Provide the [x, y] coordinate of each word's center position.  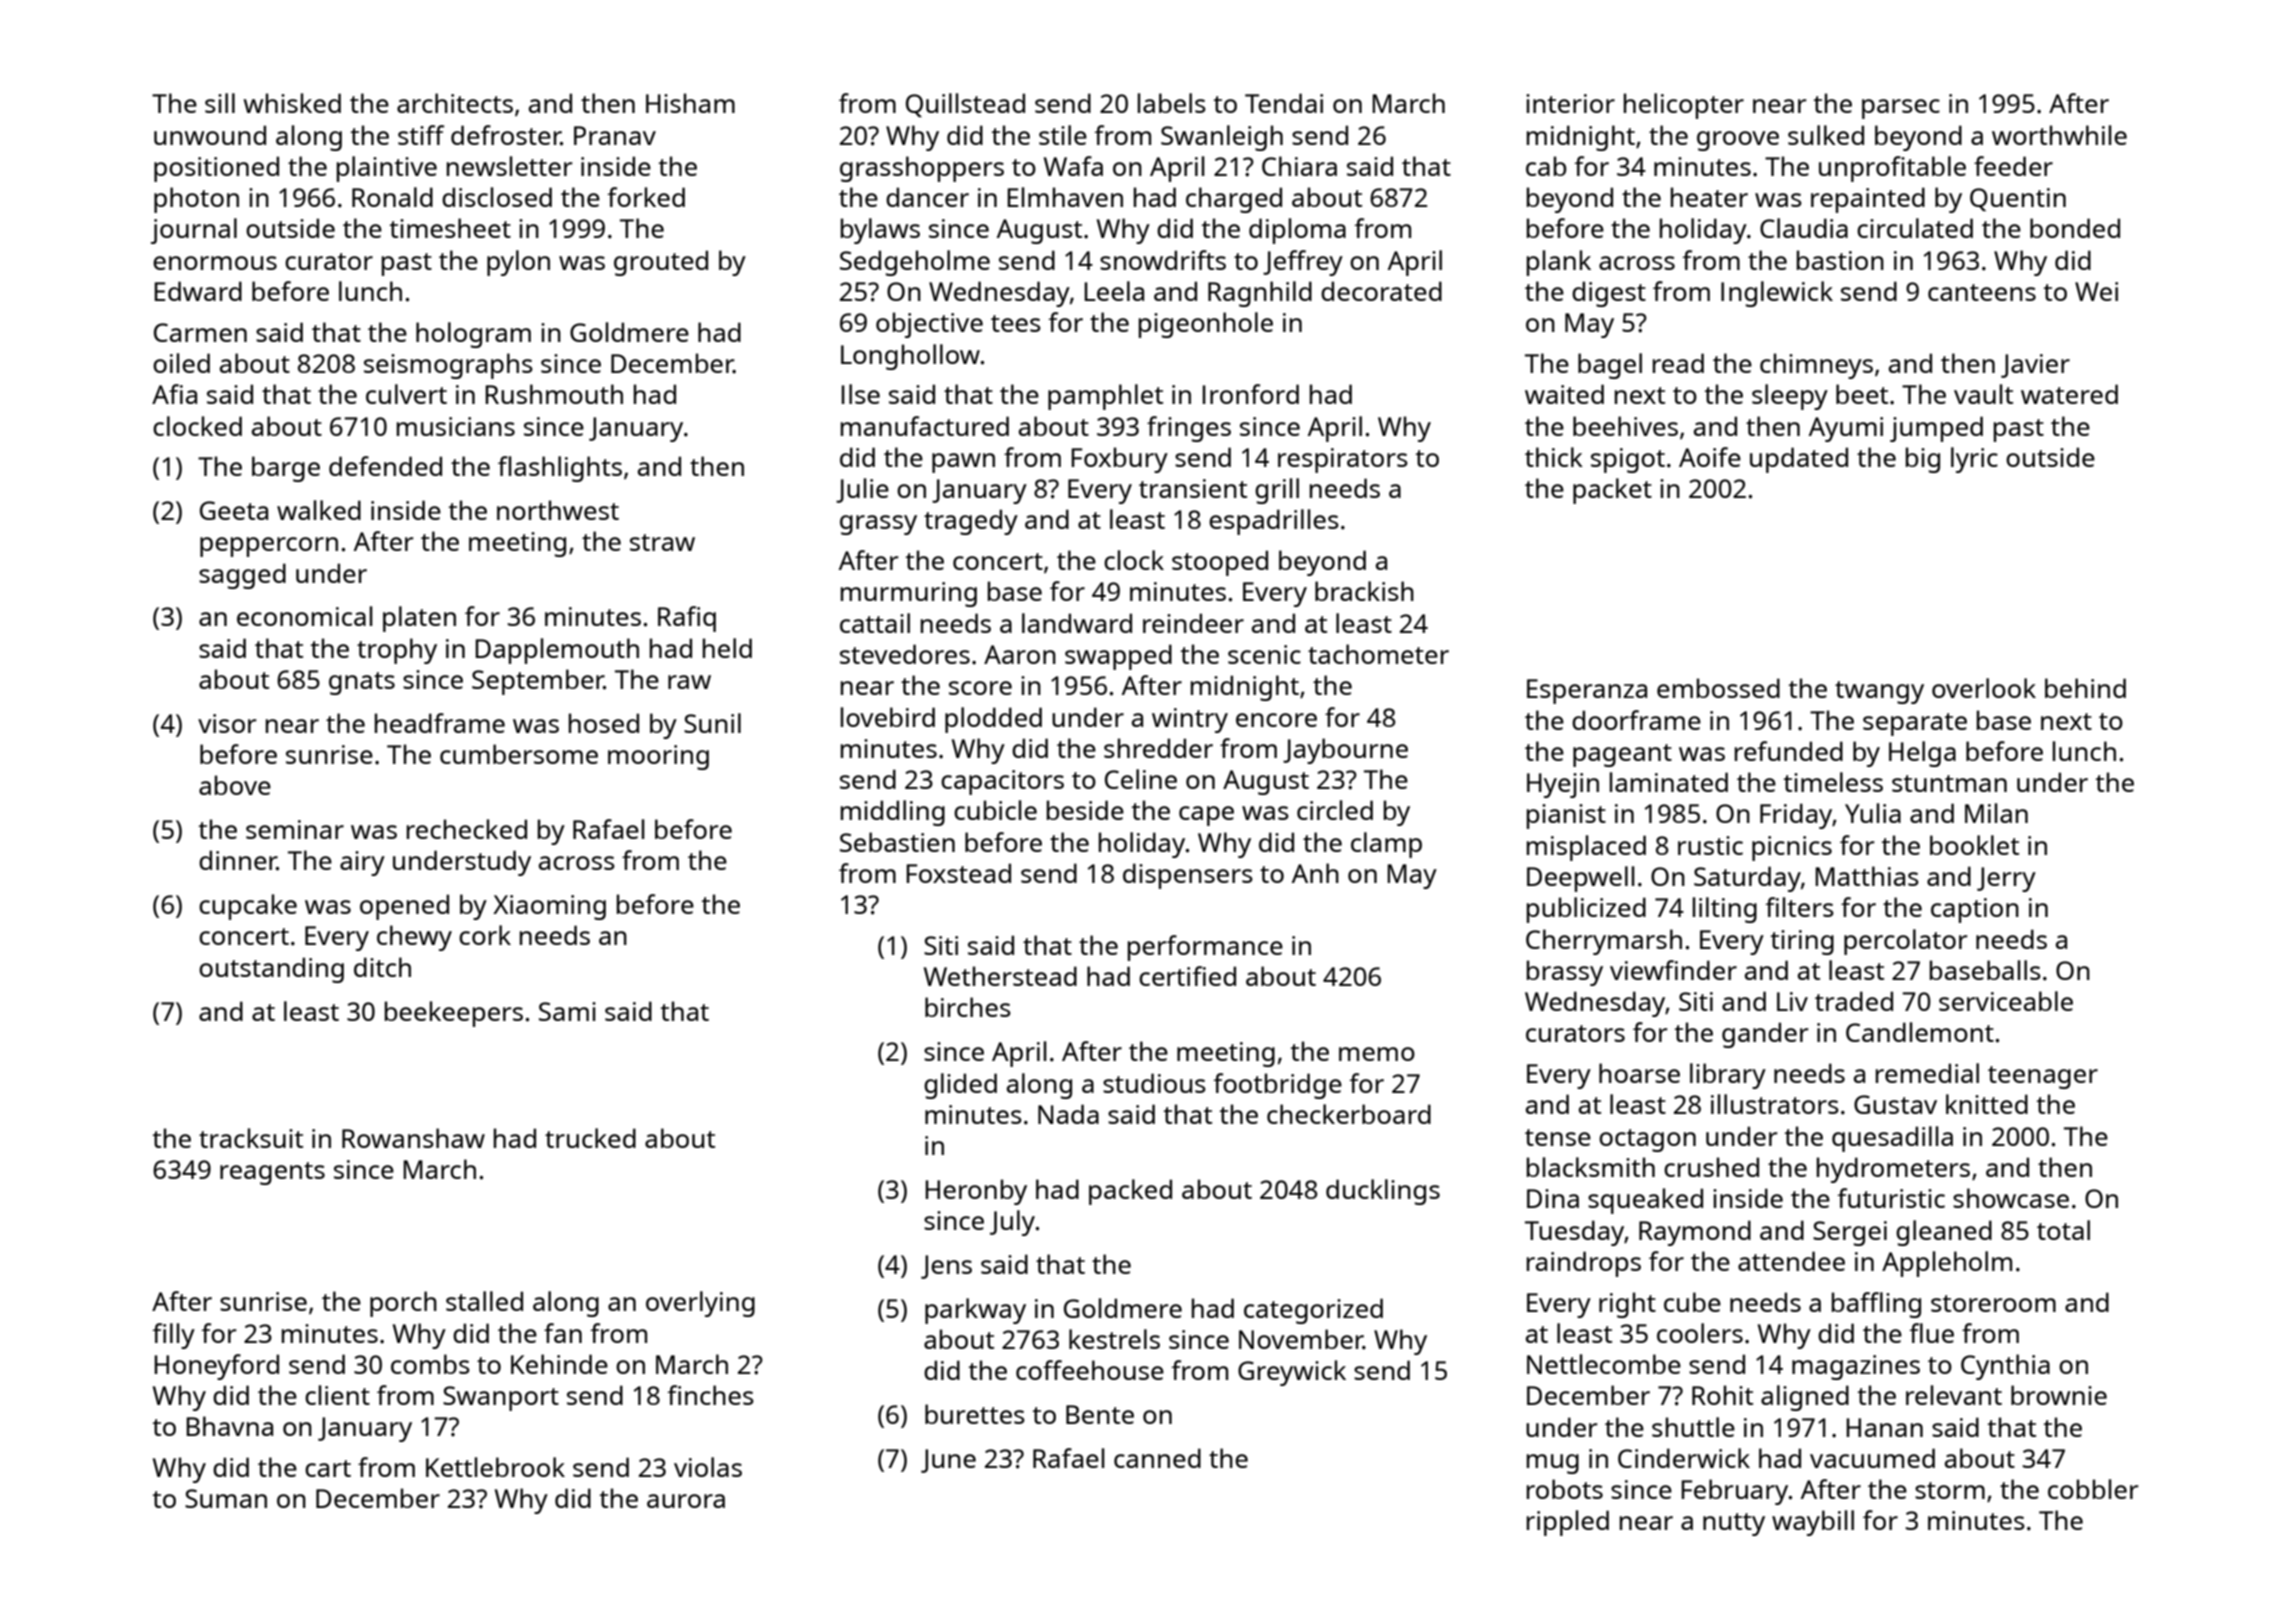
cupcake [248, 907]
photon [196, 200]
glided [960, 1086]
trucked [590, 1138]
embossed [1718, 688]
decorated [1381, 291]
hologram [473, 335]
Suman [226, 1498]
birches [968, 1007]
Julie [862, 490]
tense [1558, 1137]
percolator [1905, 942]
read [1678, 363]
